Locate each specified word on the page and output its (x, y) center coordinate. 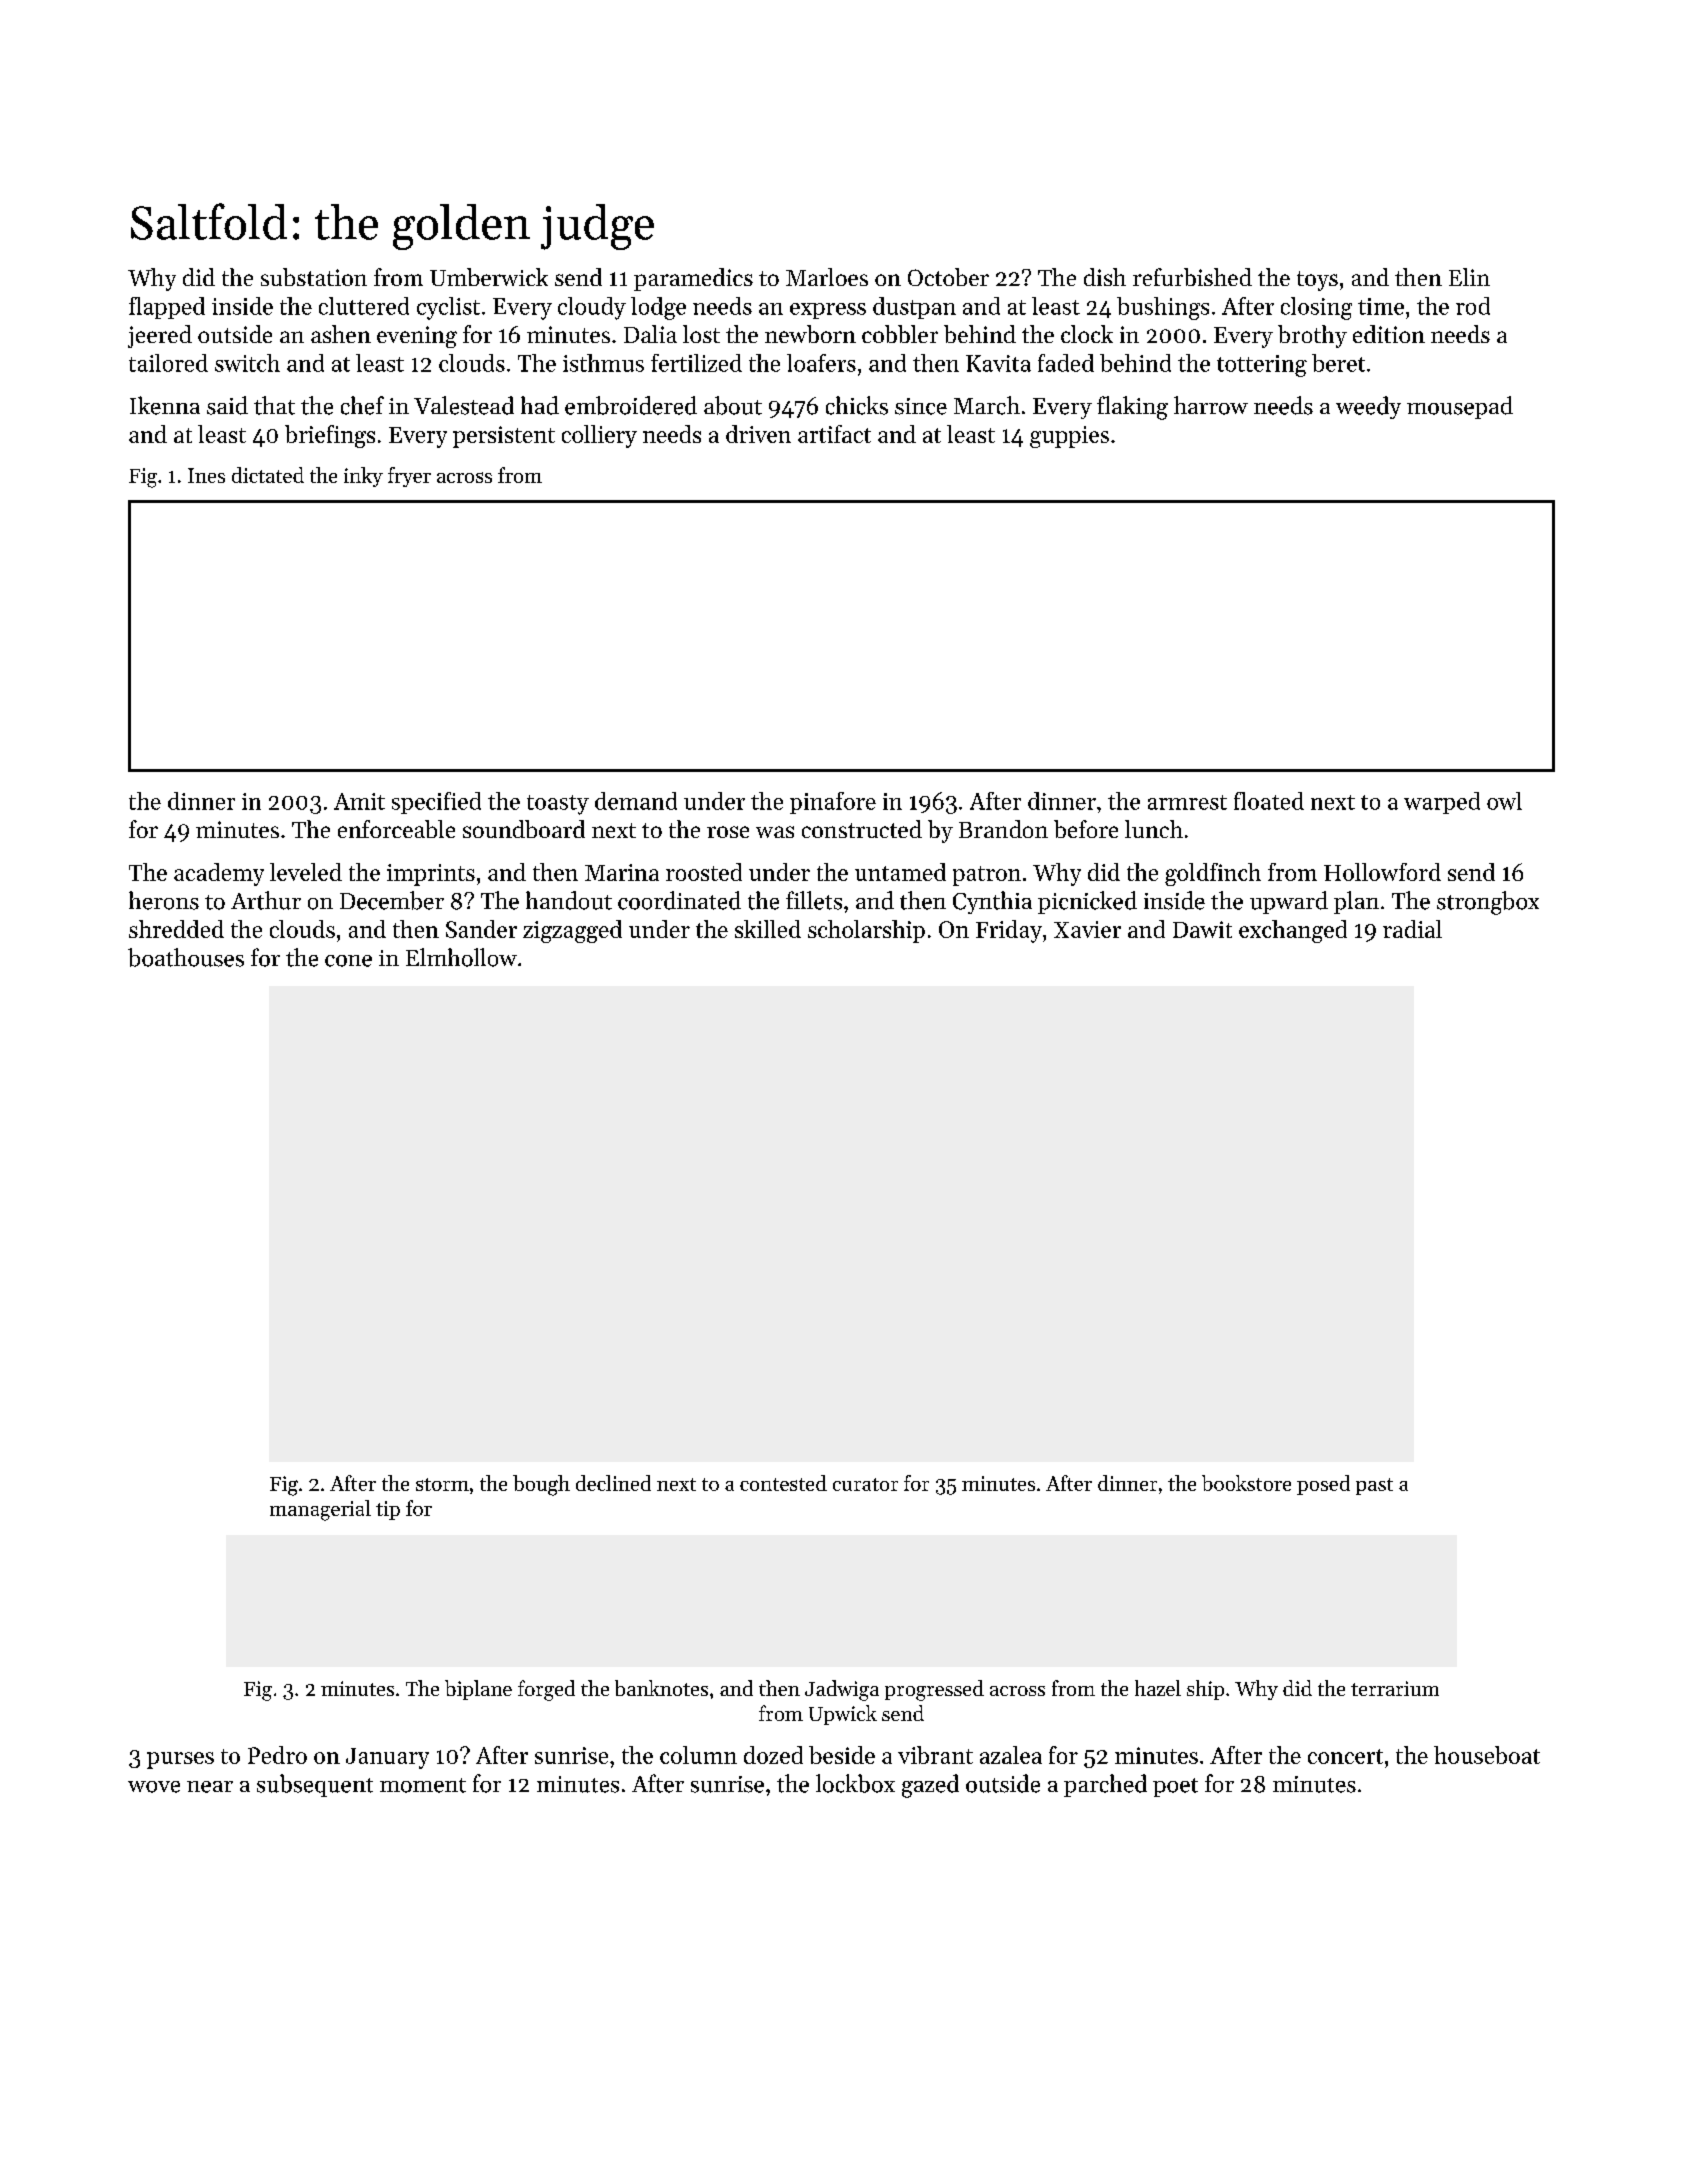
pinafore (833, 803)
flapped (167, 308)
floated (1269, 801)
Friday (1009, 931)
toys (1317, 281)
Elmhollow (461, 957)
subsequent (315, 1785)
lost (701, 334)
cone (348, 961)
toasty (558, 805)
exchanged (1293, 931)
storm (442, 1484)
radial (1412, 929)
